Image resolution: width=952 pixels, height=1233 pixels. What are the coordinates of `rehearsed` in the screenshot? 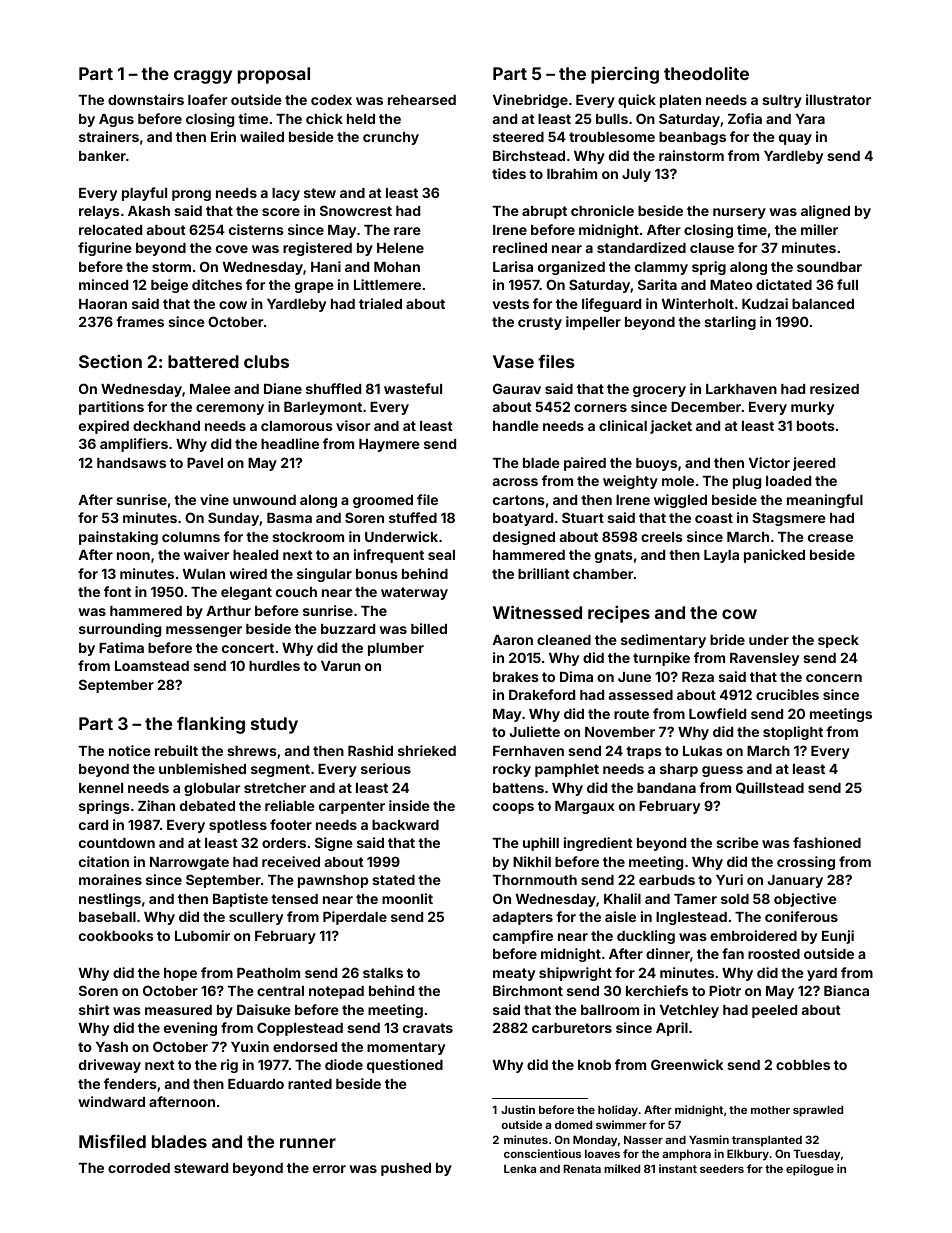 It's located at (422, 100).
